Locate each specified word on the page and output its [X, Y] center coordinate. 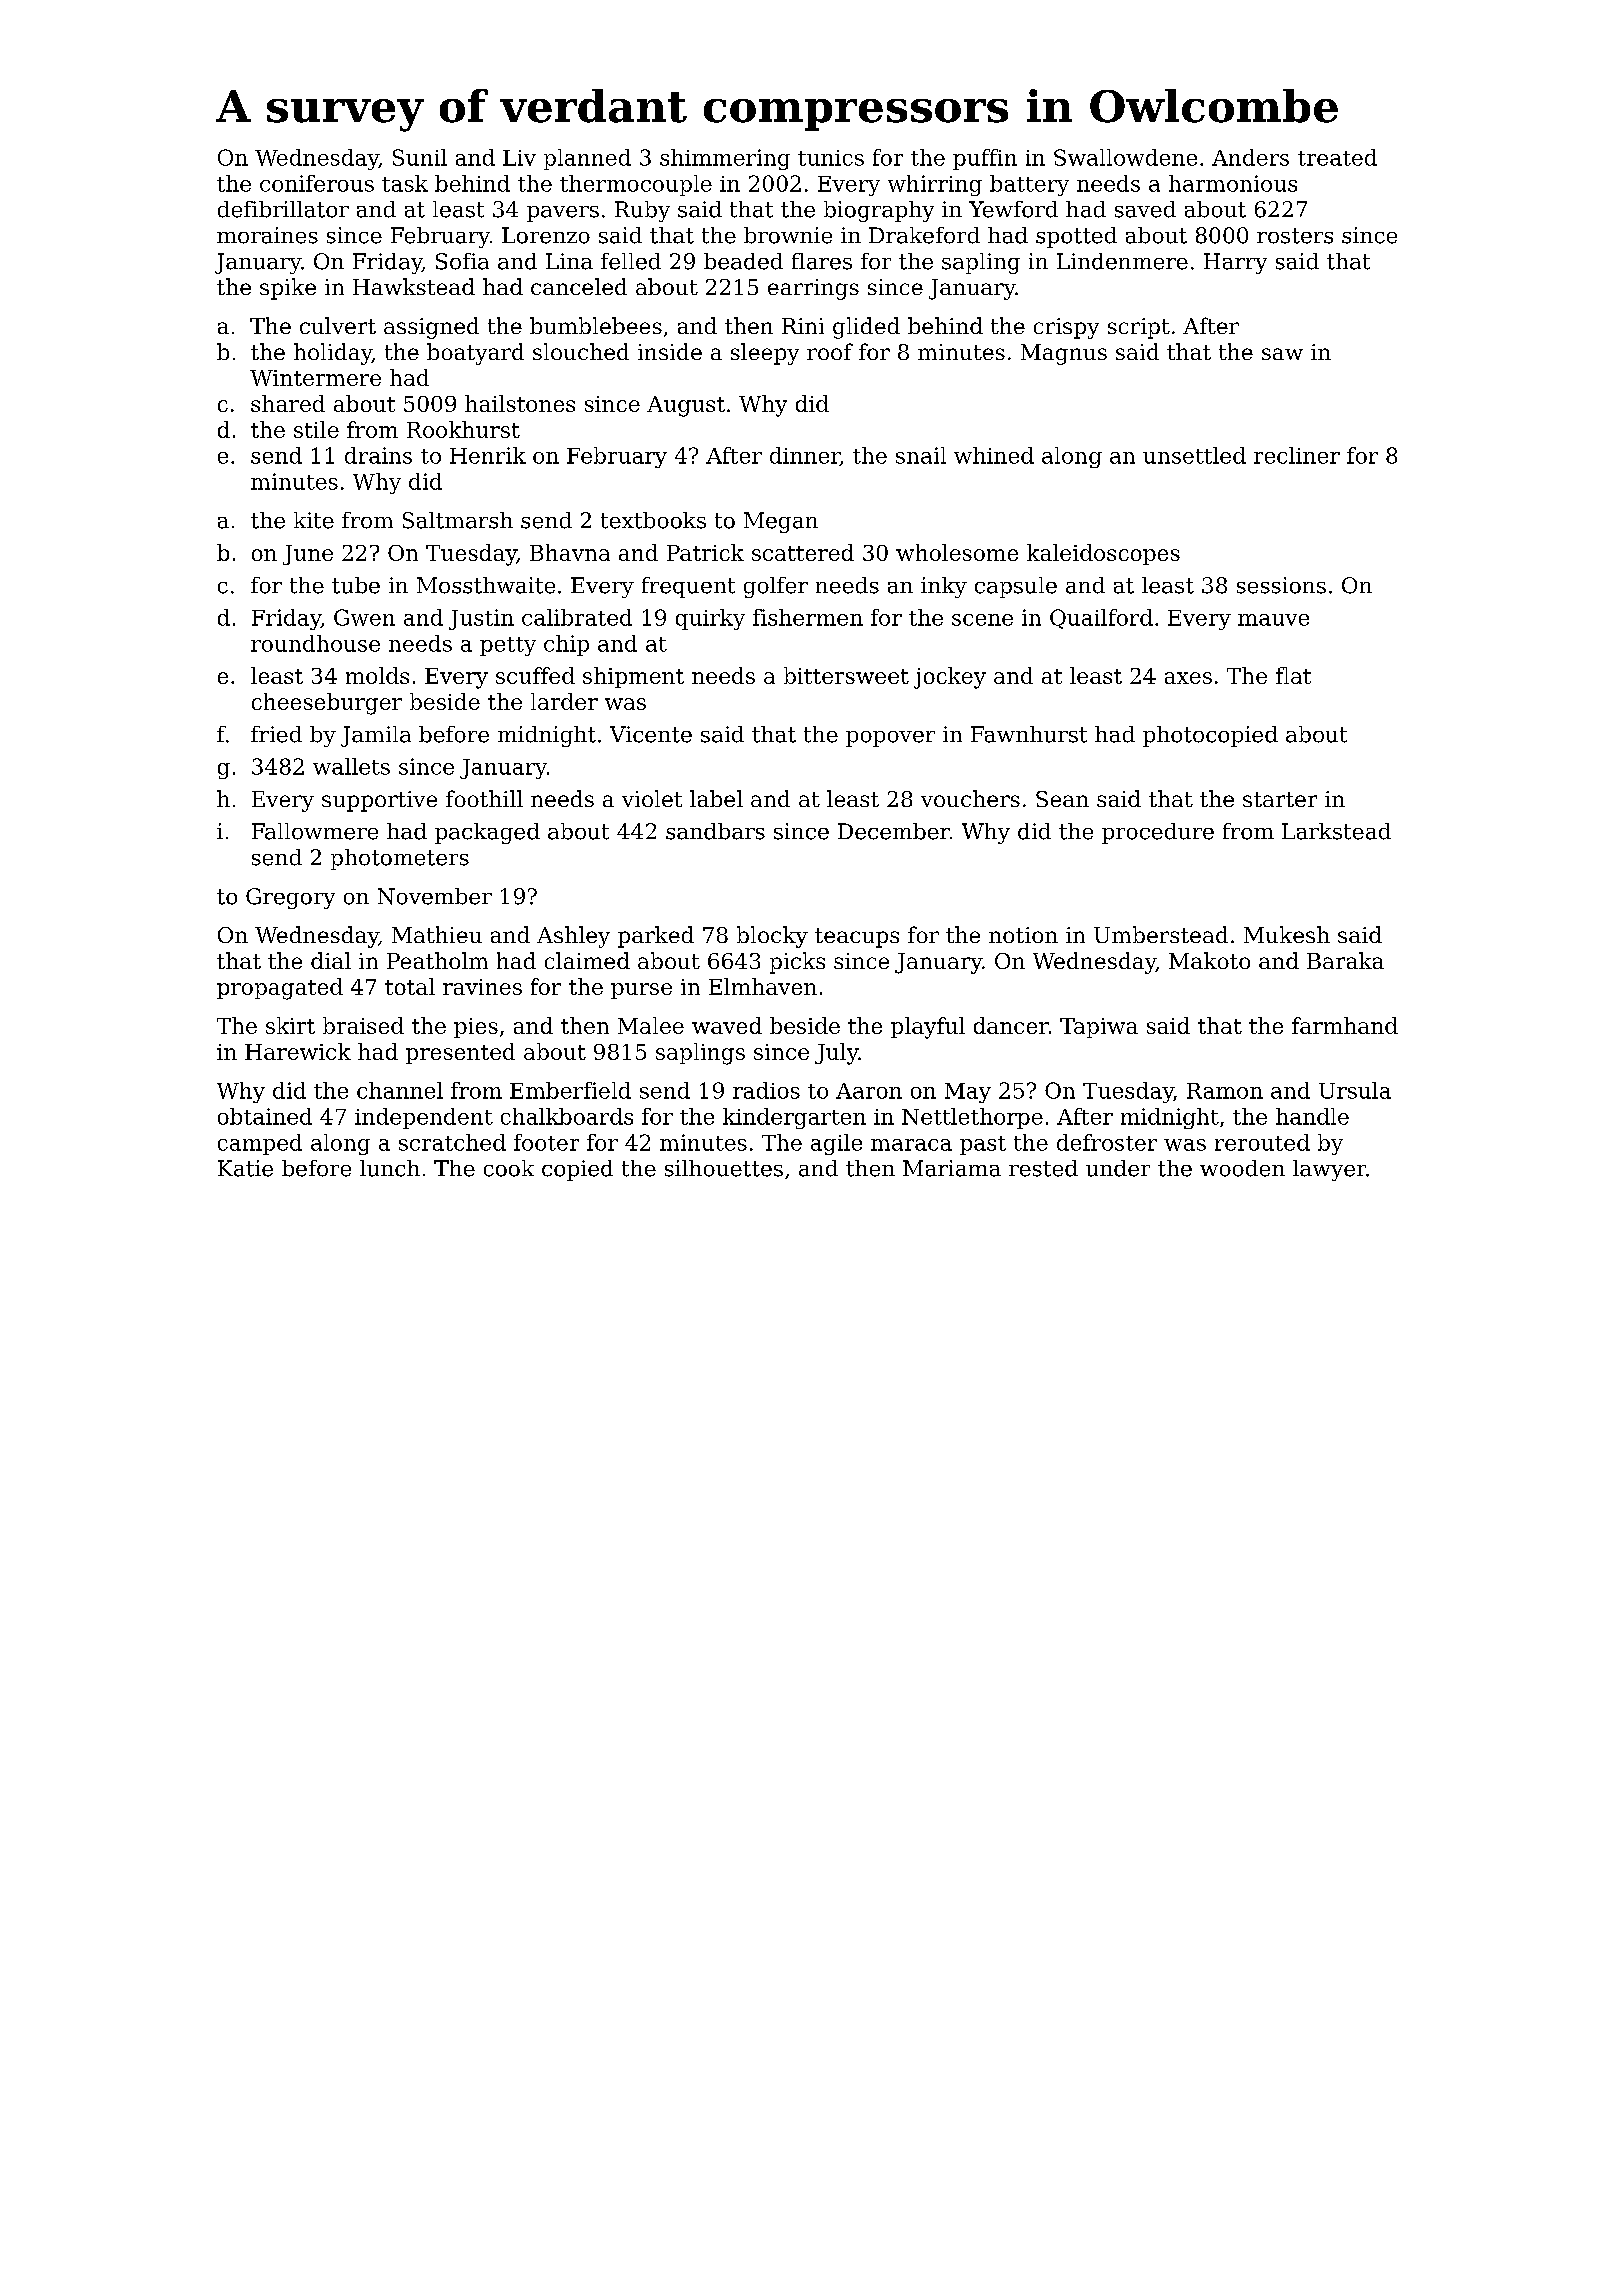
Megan [781, 522]
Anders [1250, 157]
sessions [1281, 585]
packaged [487, 833]
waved [727, 1025]
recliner [1297, 455]
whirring [935, 185]
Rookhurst [463, 429]
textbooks [653, 520]
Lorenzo [546, 235]
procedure [1158, 833]
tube [356, 585]
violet [652, 798]
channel [400, 1090]
